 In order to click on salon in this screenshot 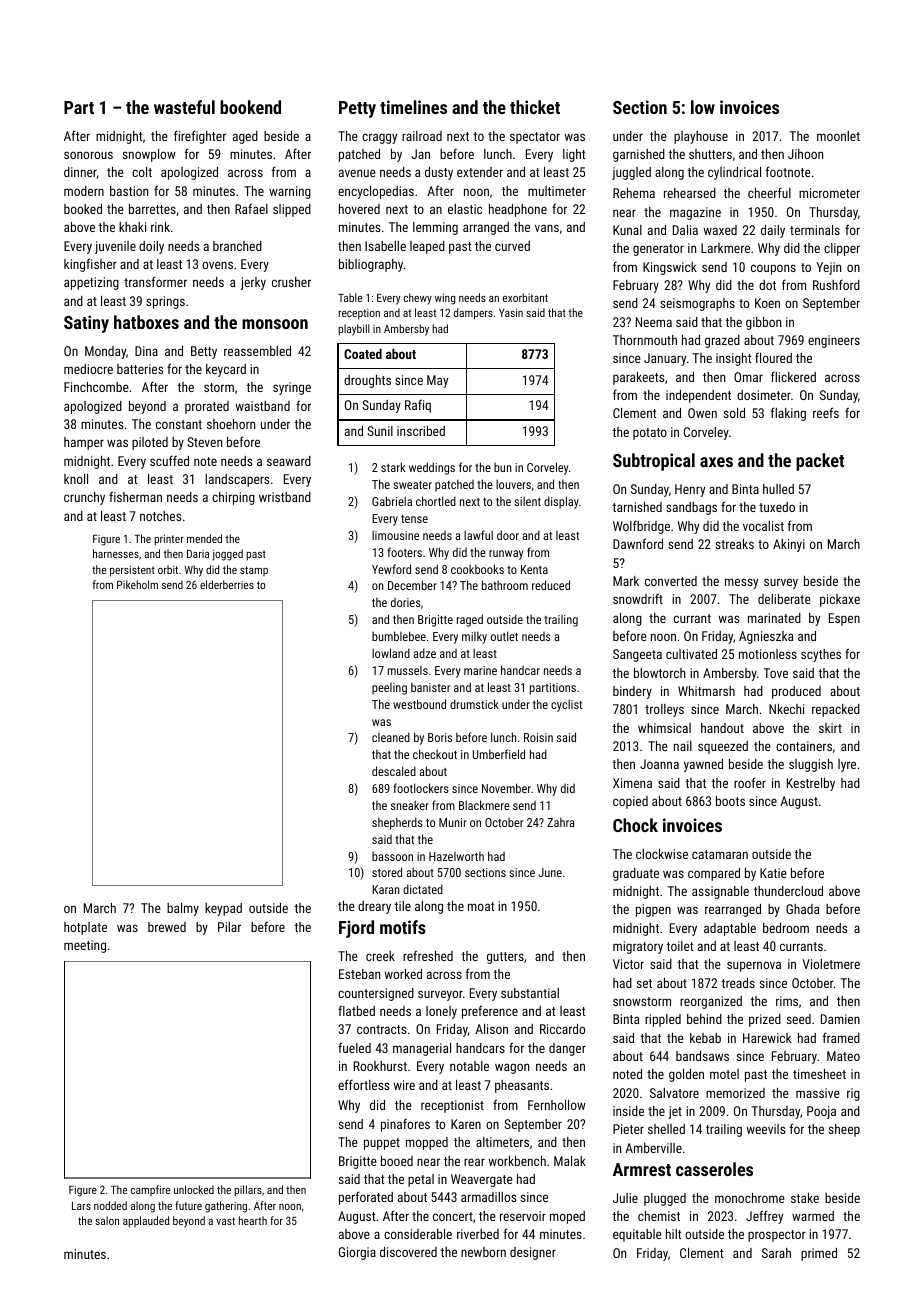, I will do `click(107, 1220)`.
